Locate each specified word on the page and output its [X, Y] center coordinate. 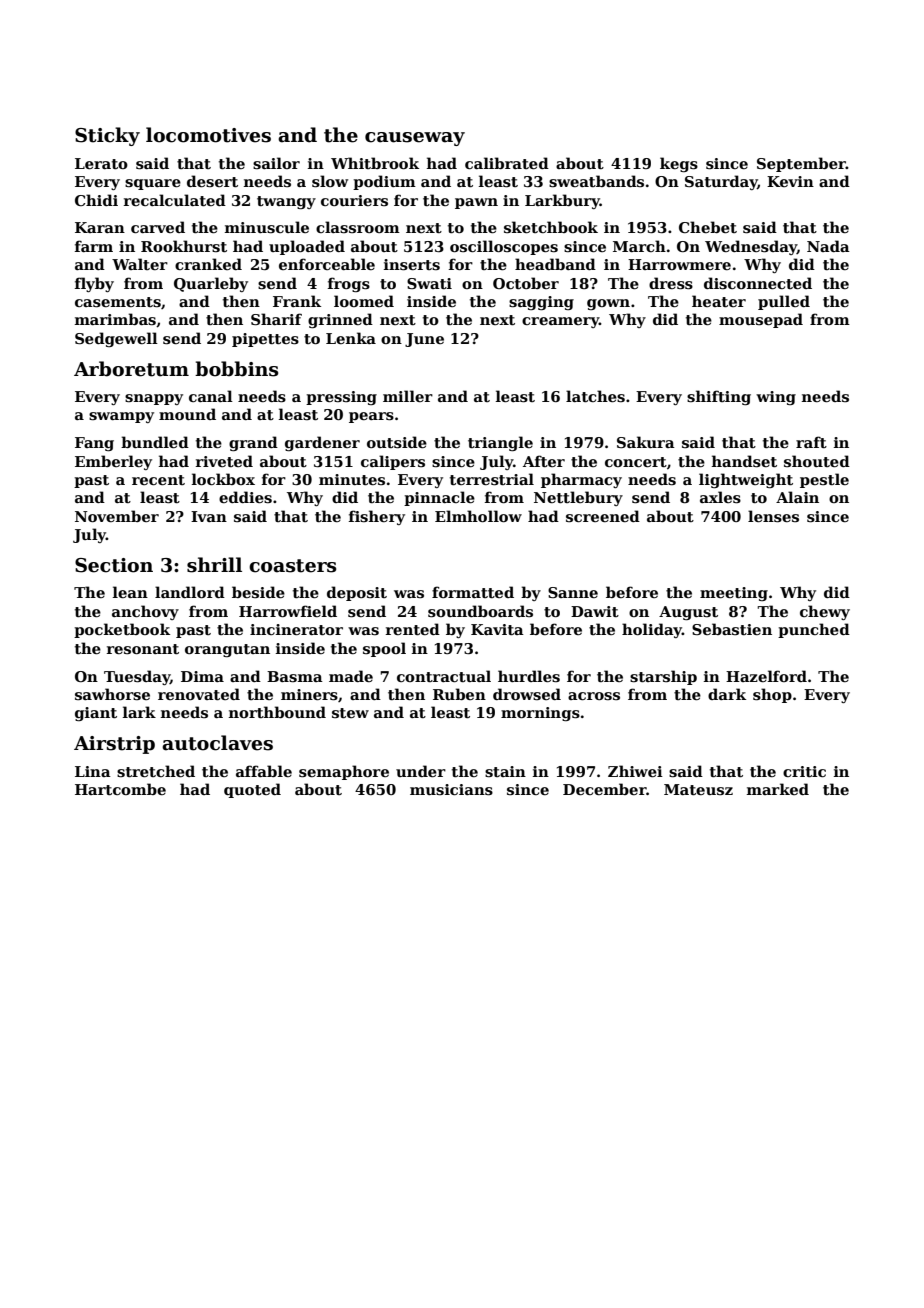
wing [776, 398]
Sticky [107, 136]
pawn [476, 203]
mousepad [761, 320]
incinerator [296, 629]
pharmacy [581, 480]
